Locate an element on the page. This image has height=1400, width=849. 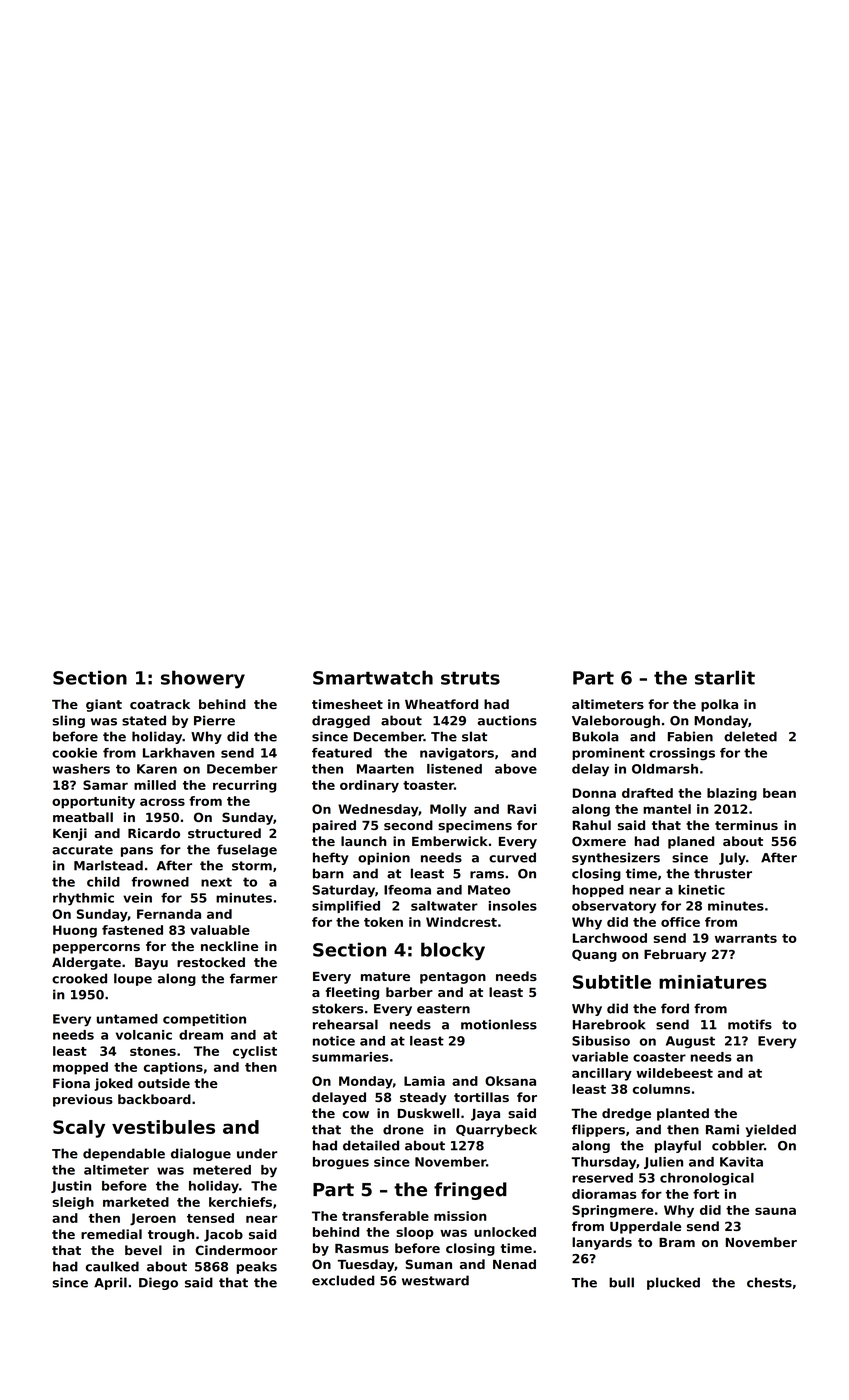
starlit is located at coordinates (725, 677).
